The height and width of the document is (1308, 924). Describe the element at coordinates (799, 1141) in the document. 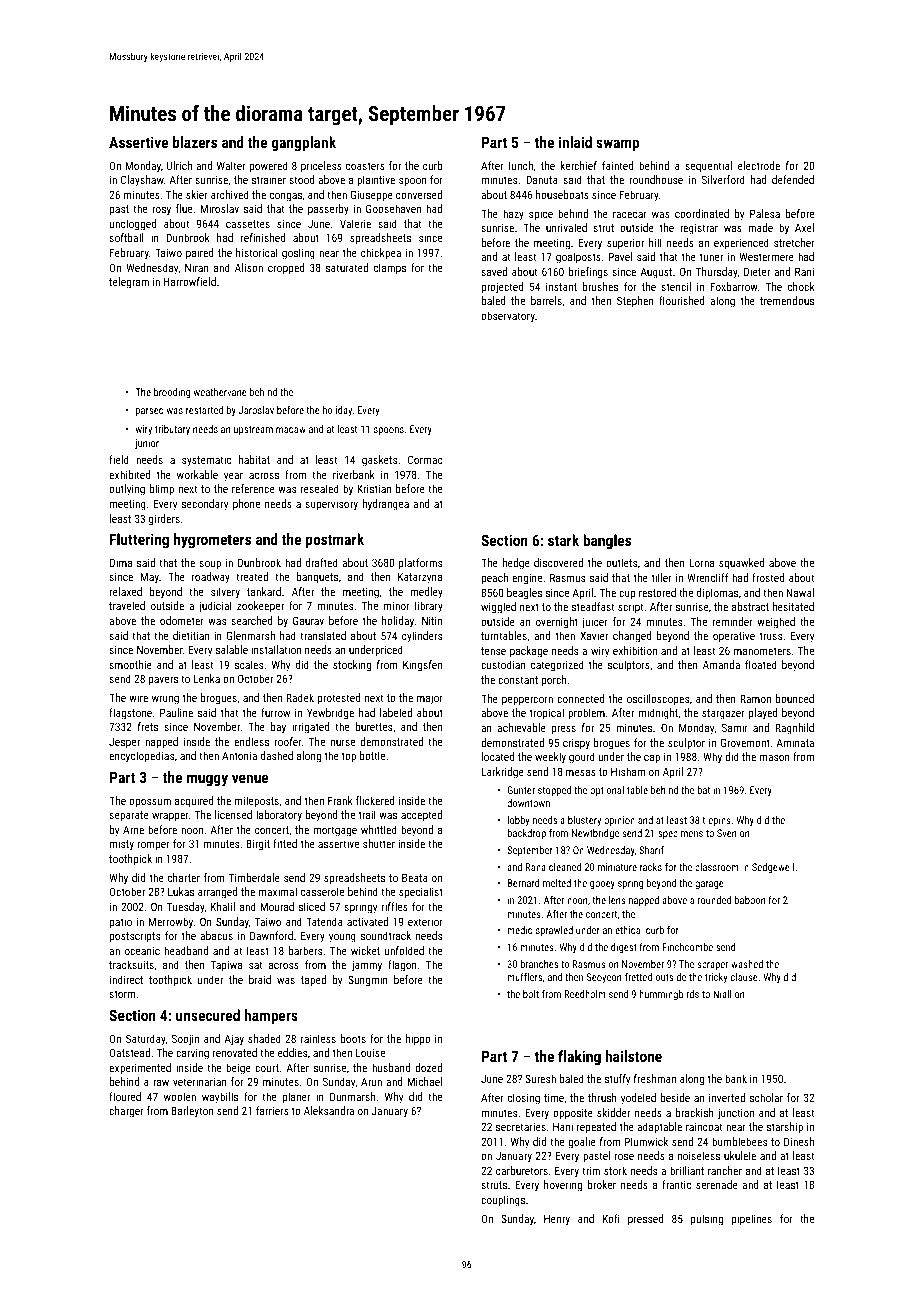

I see `Dinesh` at that location.
